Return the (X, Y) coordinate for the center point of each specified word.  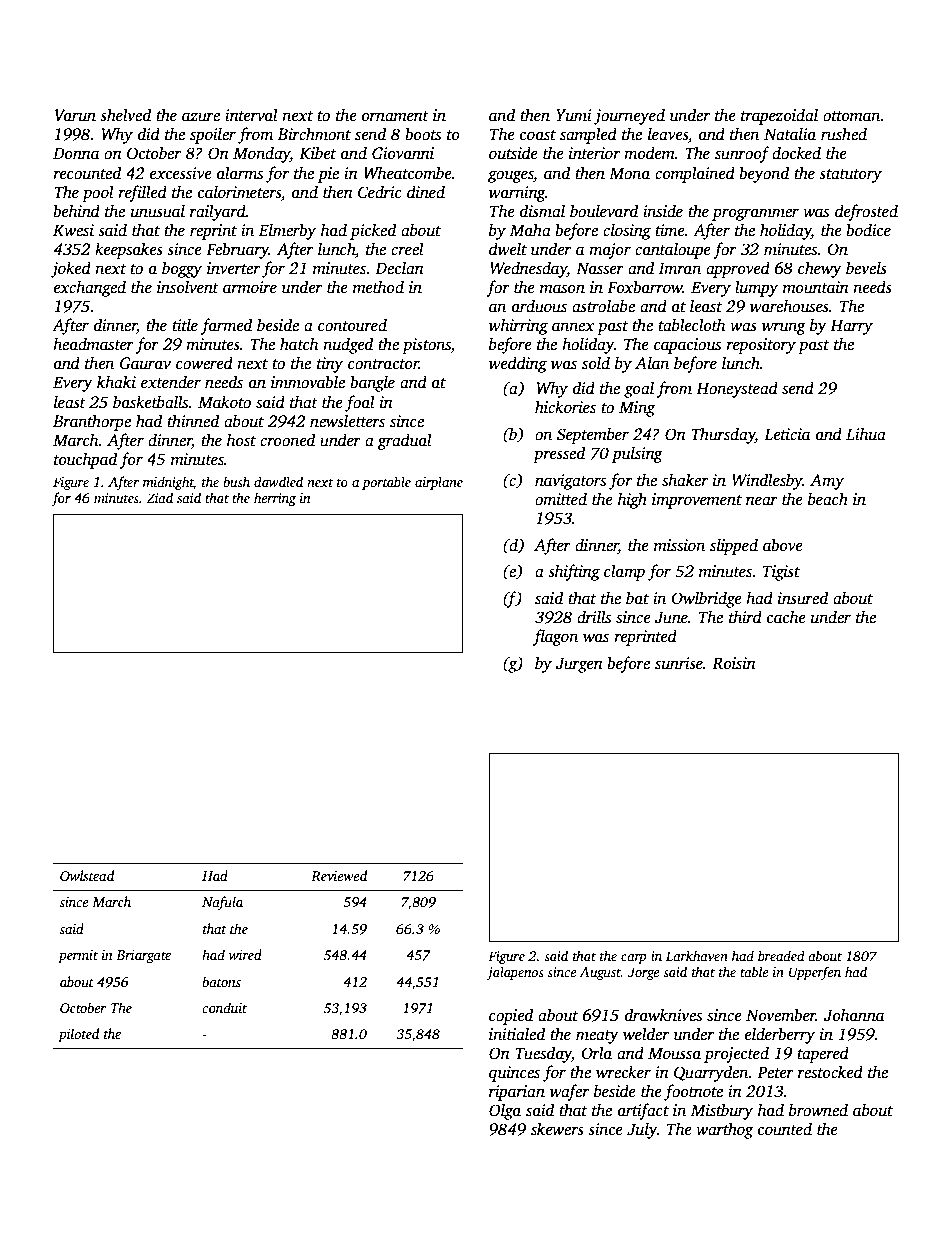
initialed (517, 1033)
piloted (78, 1035)
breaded (781, 955)
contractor (383, 364)
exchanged (90, 288)
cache (786, 617)
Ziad (160, 497)
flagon (555, 637)
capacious (687, 346)
